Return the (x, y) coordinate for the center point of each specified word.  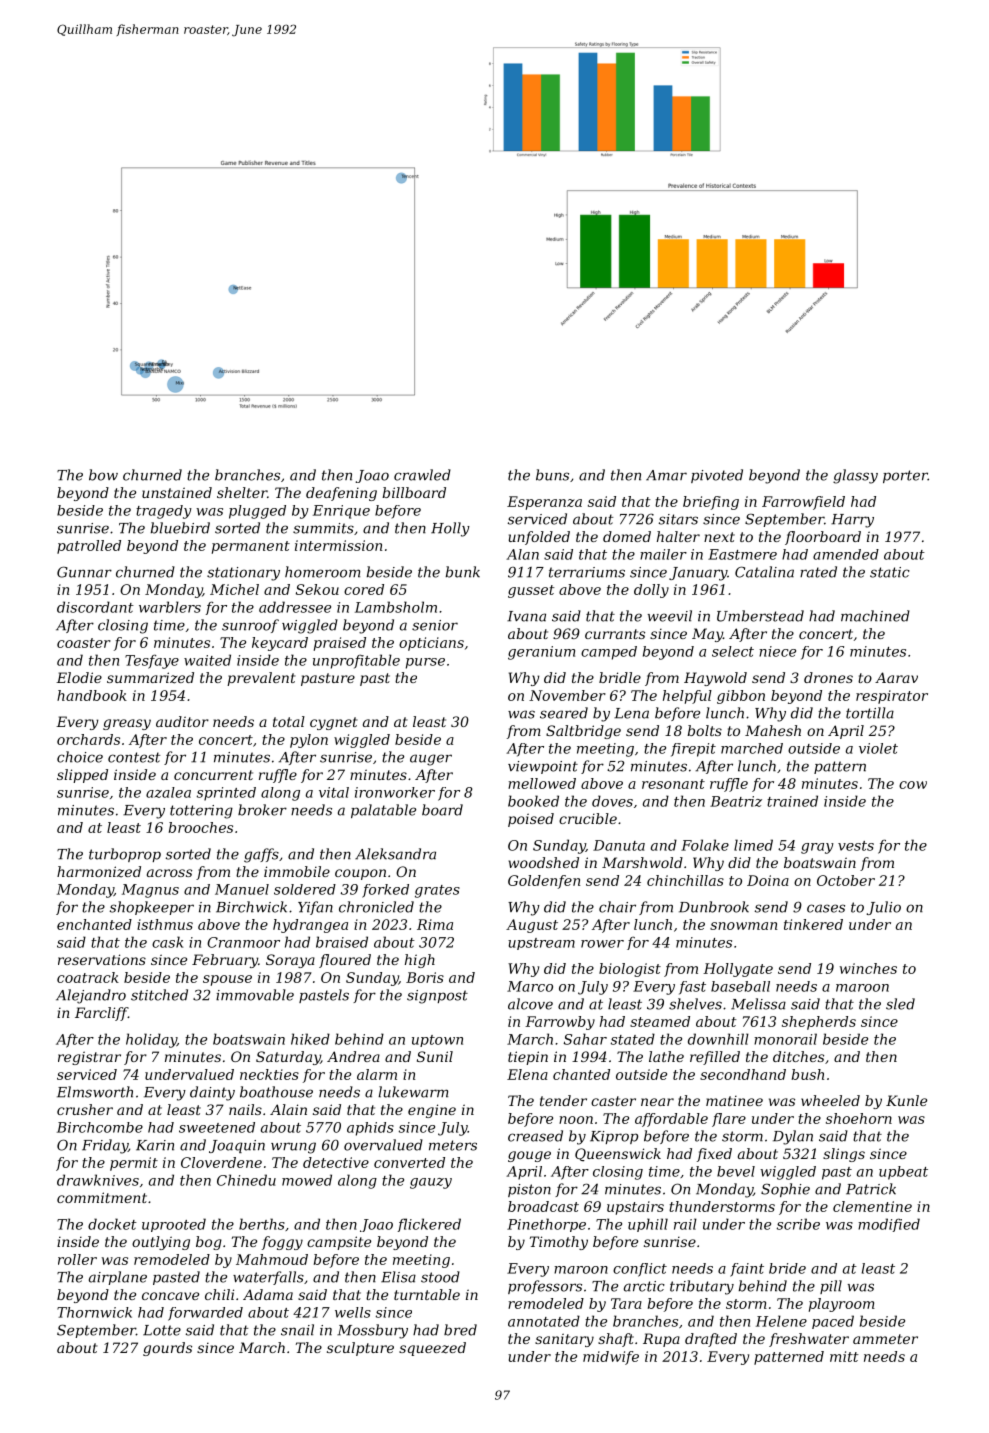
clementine (872, 1206)
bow (103, 475)
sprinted (226, 794)
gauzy (431, 1183)
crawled (422, 475)
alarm (377, 1074)
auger (431, 760)
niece (777, 651)
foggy (282, 1243)
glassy (855, 476)
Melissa (758, 1004)
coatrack (88, 977)
